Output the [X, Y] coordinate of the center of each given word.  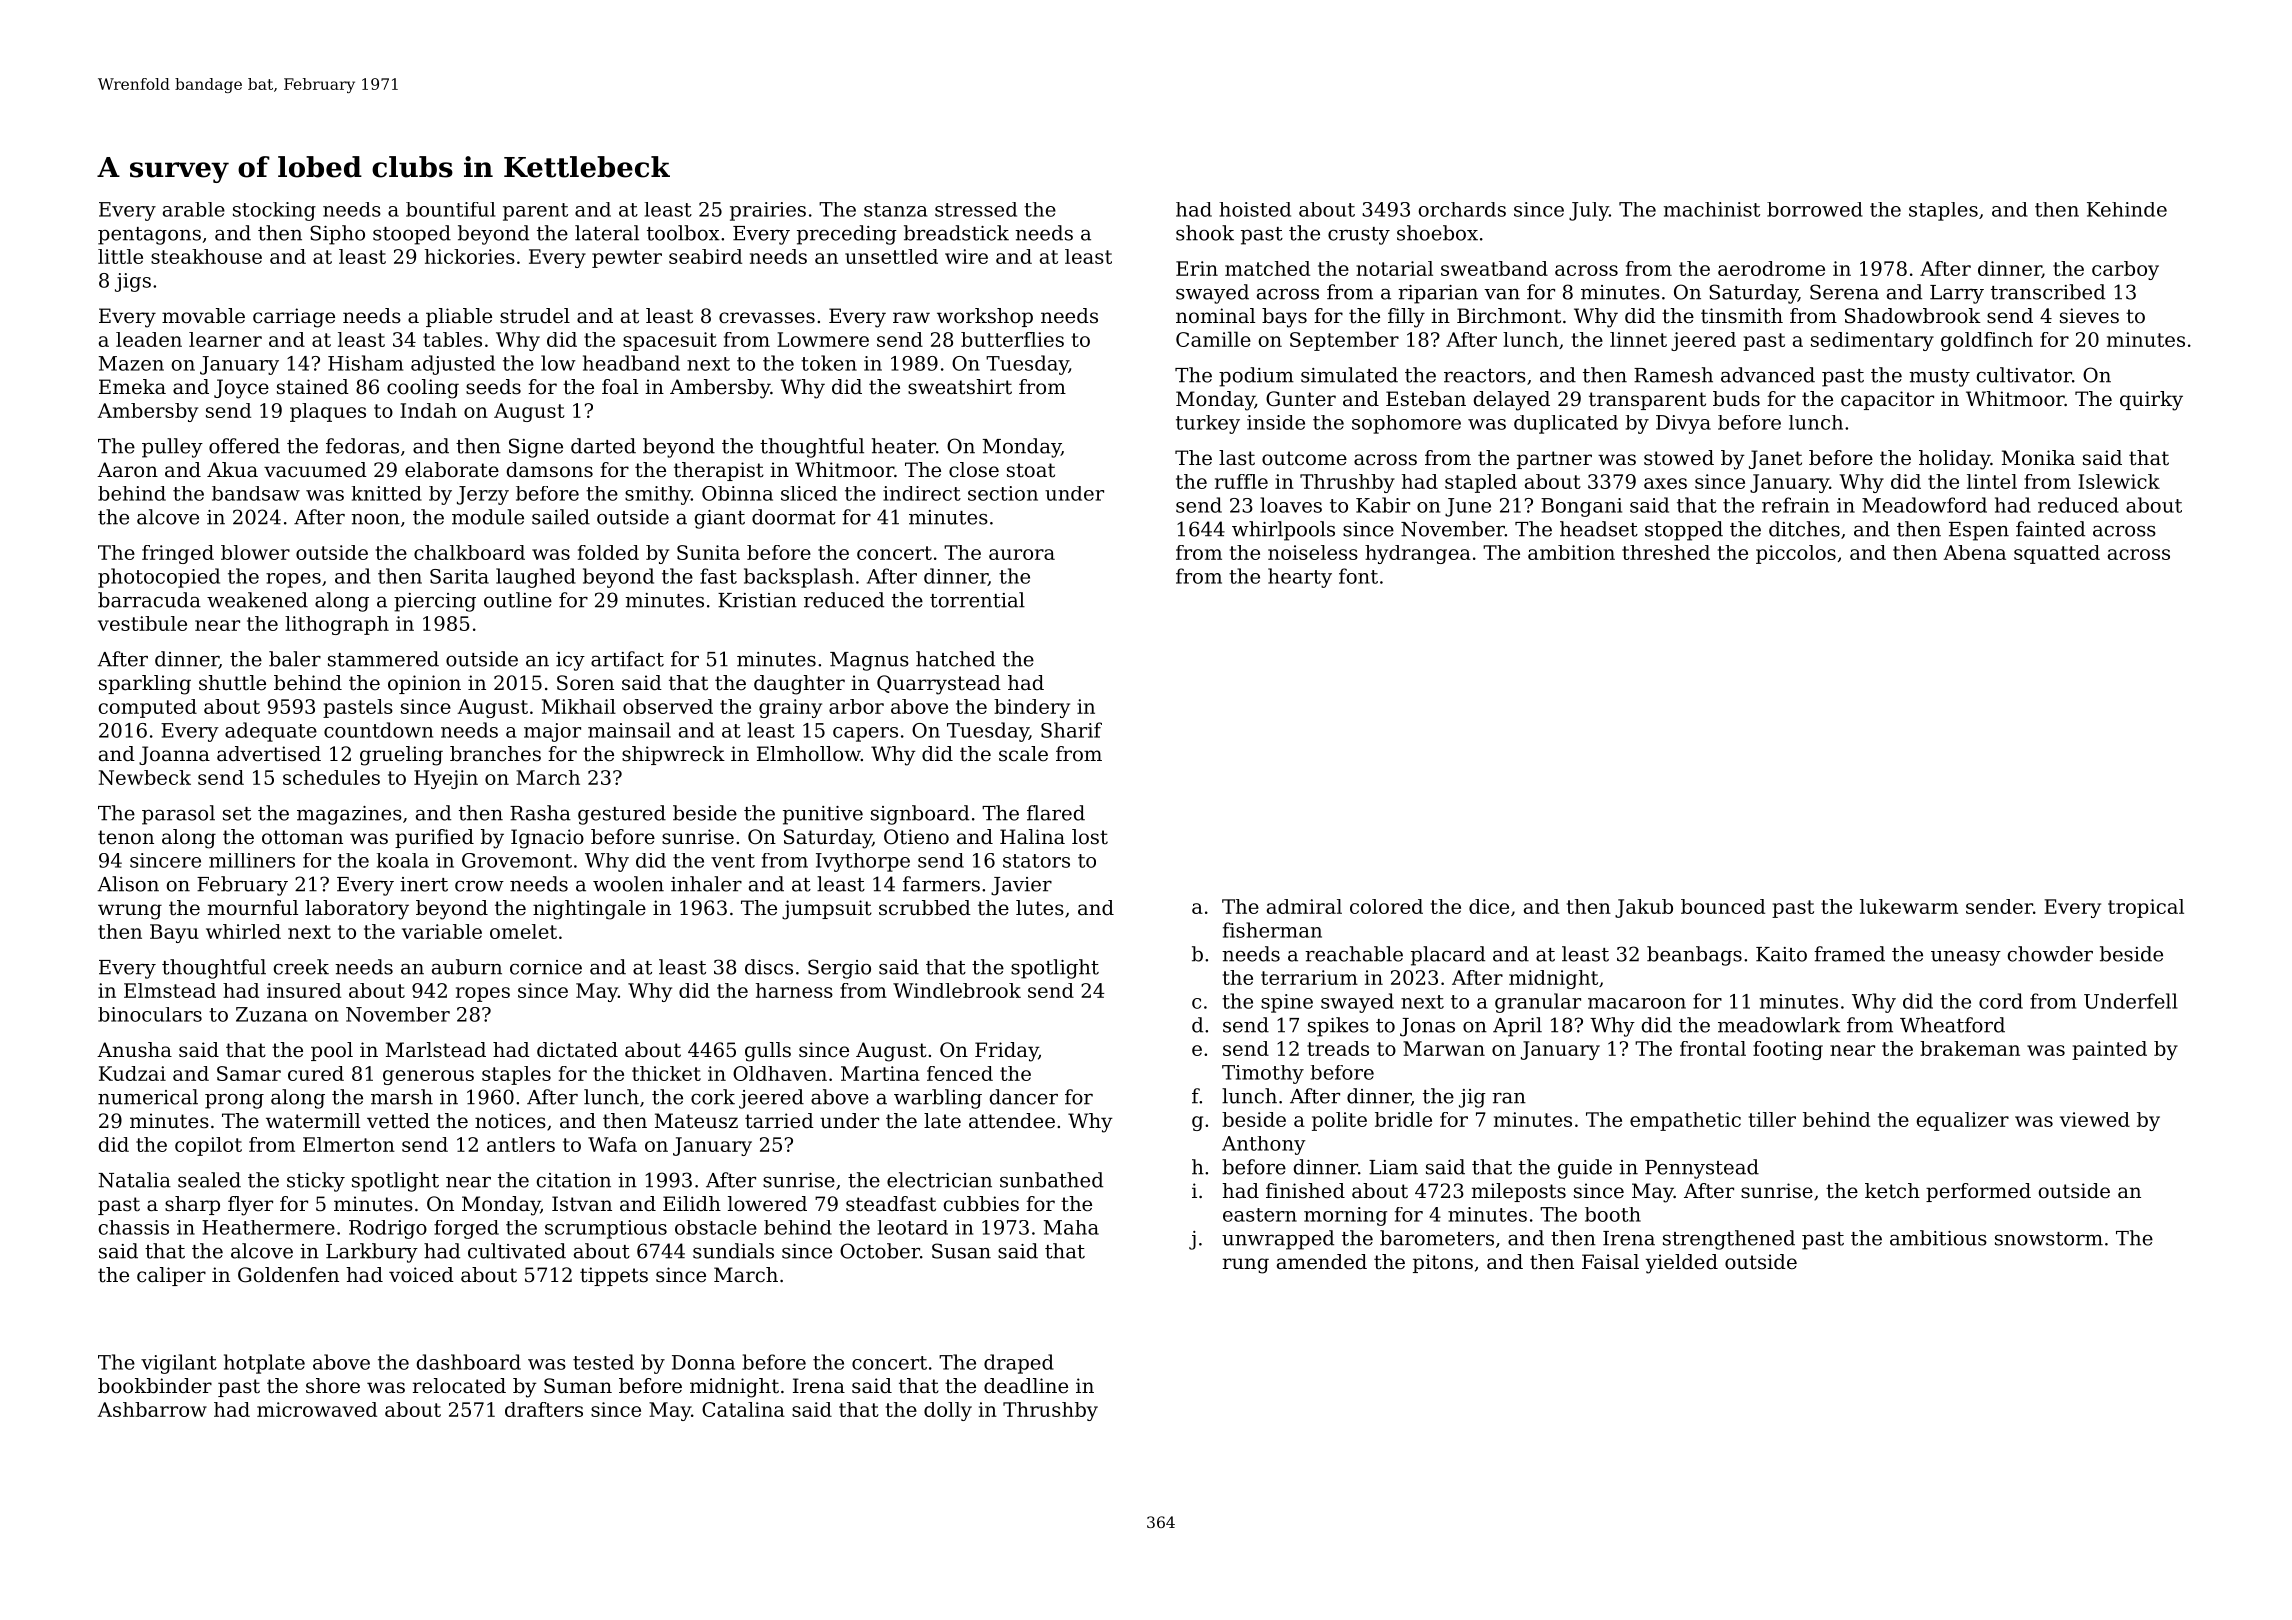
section [1003, 493]
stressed [976, 209]
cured [316, 1073]
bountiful [450, 209]
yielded [1682, 1264]
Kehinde [2127, 209]
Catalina [743, 1409]
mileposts [1519, 1192]
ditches [1804, 529]
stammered [383, 659]
